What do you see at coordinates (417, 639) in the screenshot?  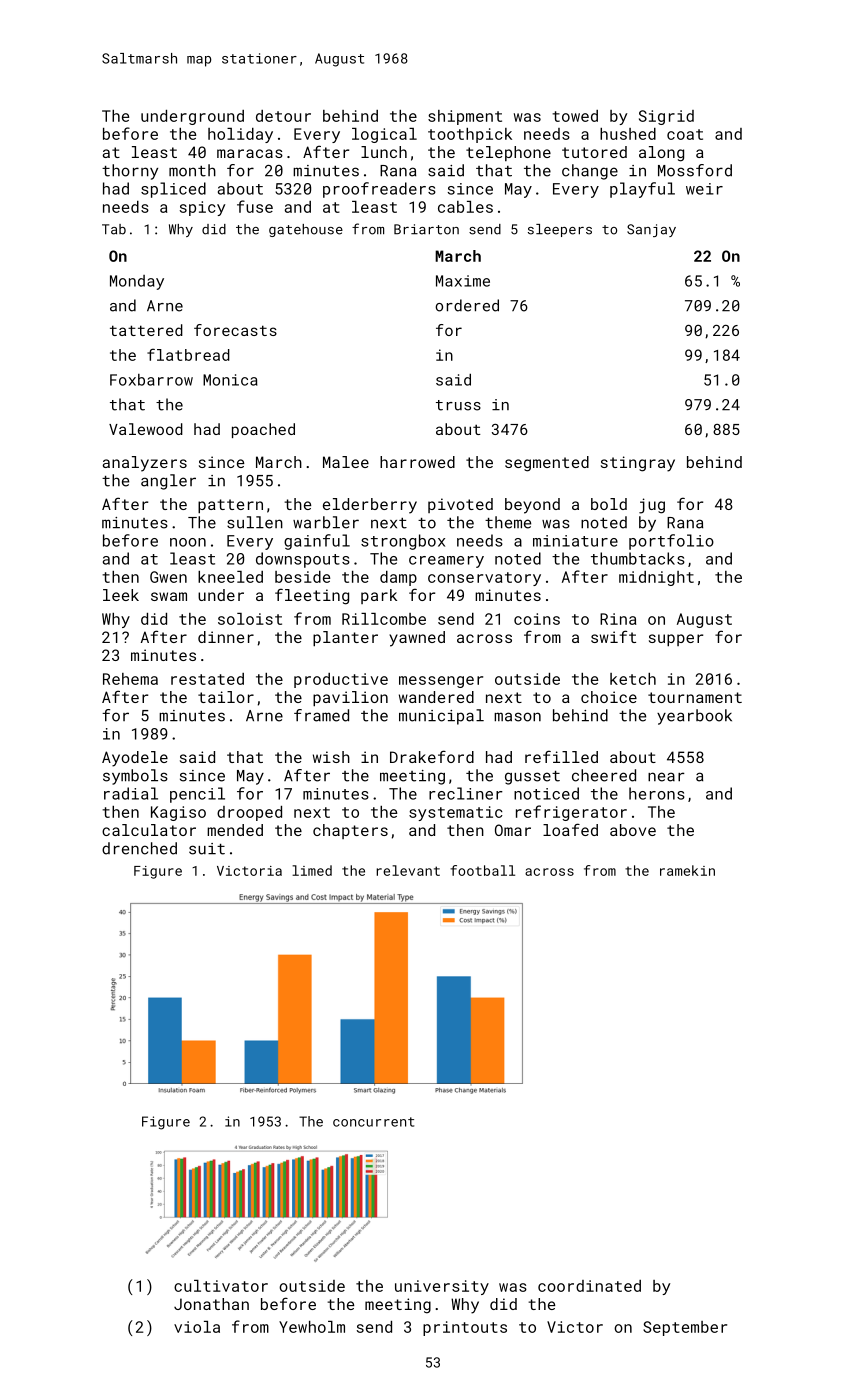 I see `yawned` at bounding box center [417, 639].
